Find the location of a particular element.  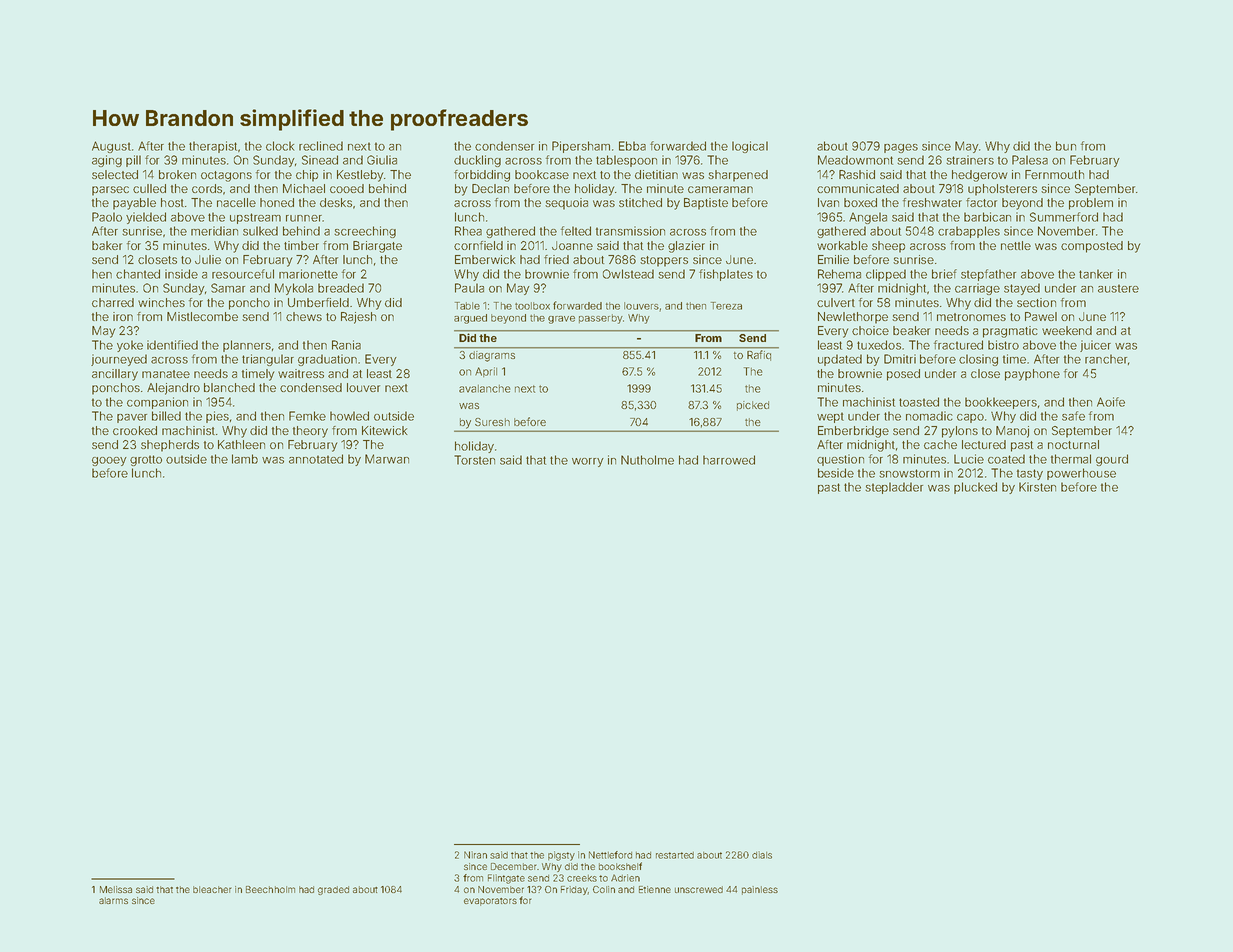

bun is located at coordinates (1066, 146).
